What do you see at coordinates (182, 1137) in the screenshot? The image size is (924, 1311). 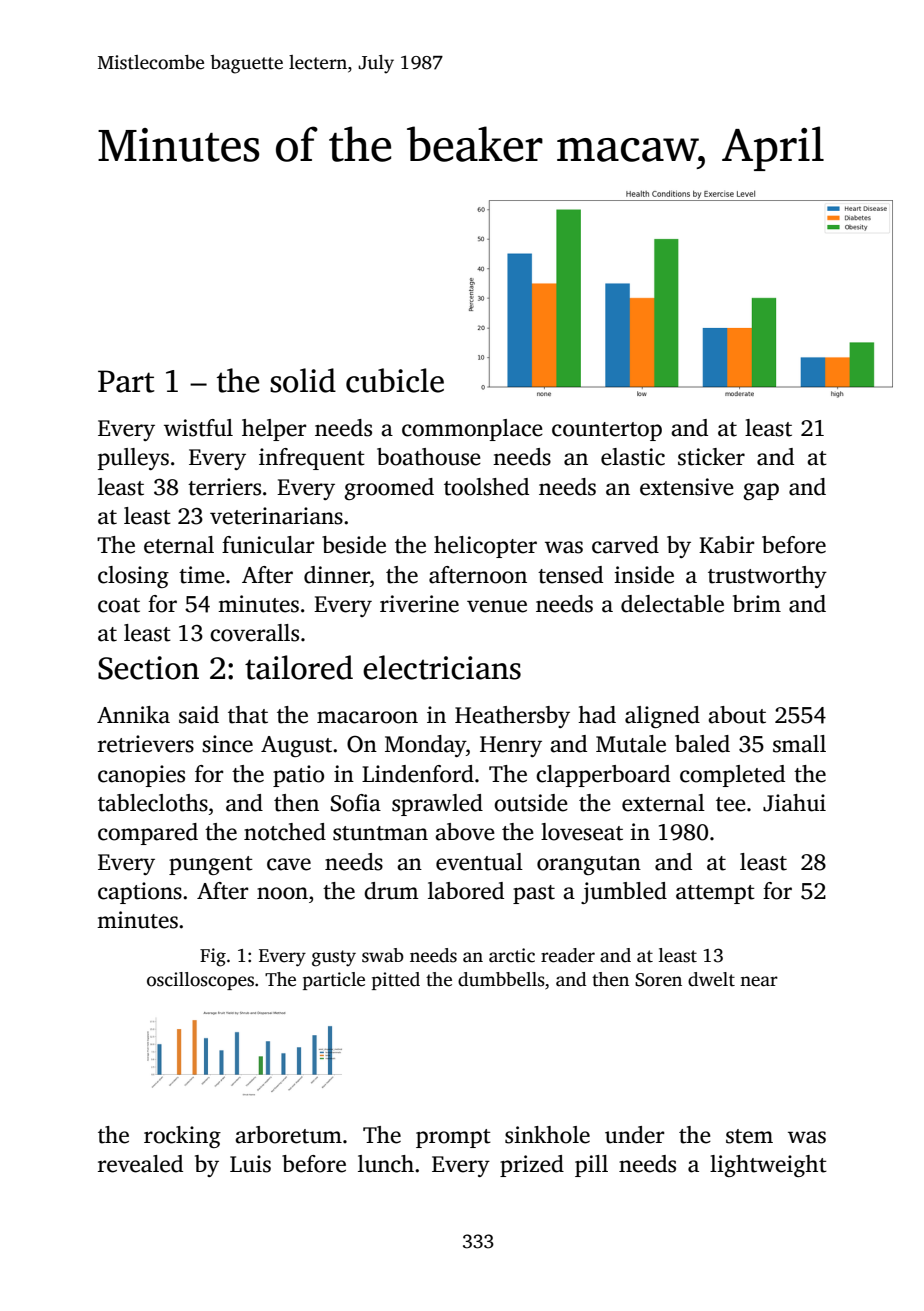 I see `rocking` at bounding box center [182, 1137].
